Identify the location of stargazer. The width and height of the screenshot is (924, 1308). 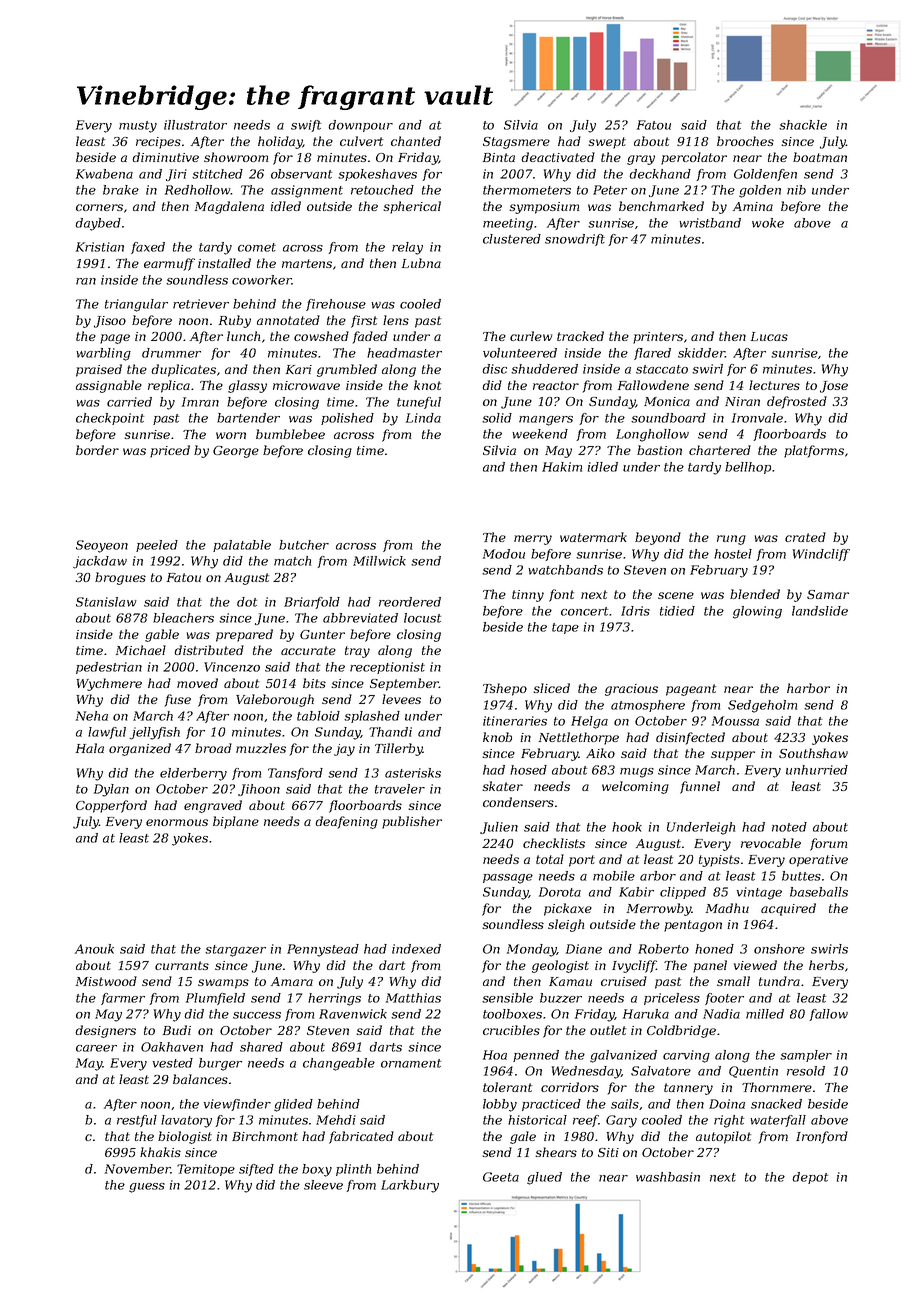
(235, 951).
